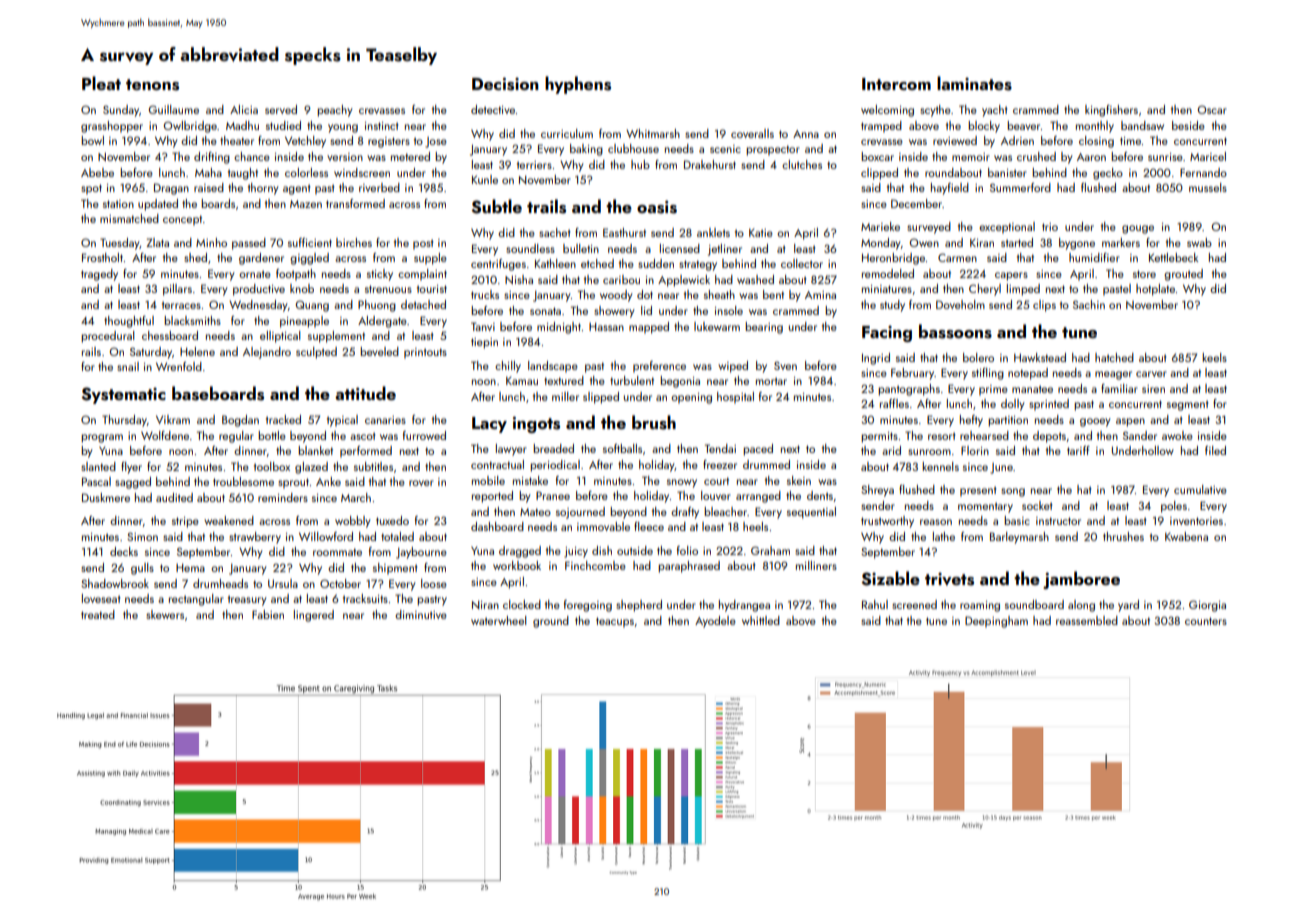 The image size is (1308, 924). I want to click on Kettlebeck, so click(1174, 257).
